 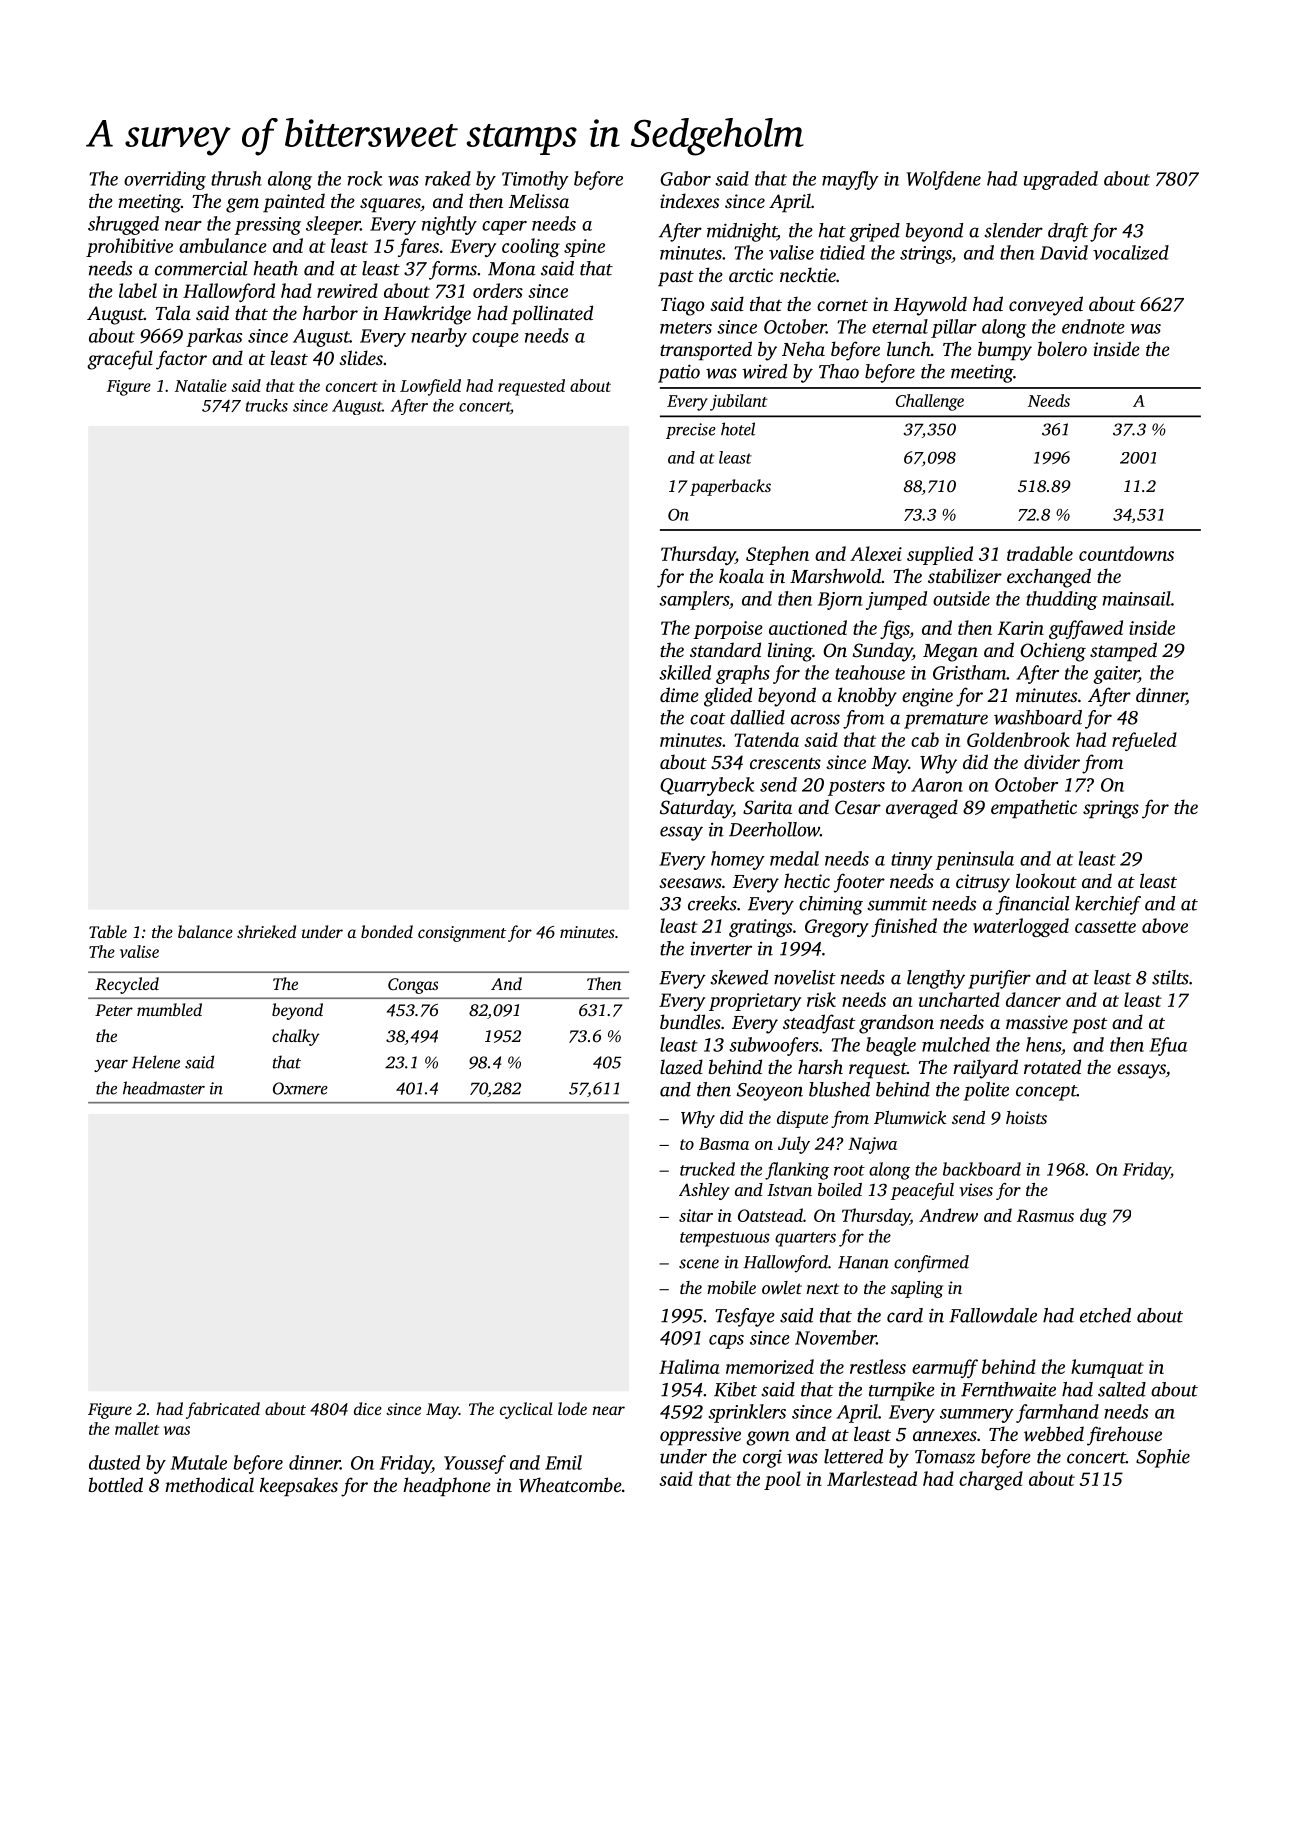 I want to click on bolero, so click(x=1062, y=348).
